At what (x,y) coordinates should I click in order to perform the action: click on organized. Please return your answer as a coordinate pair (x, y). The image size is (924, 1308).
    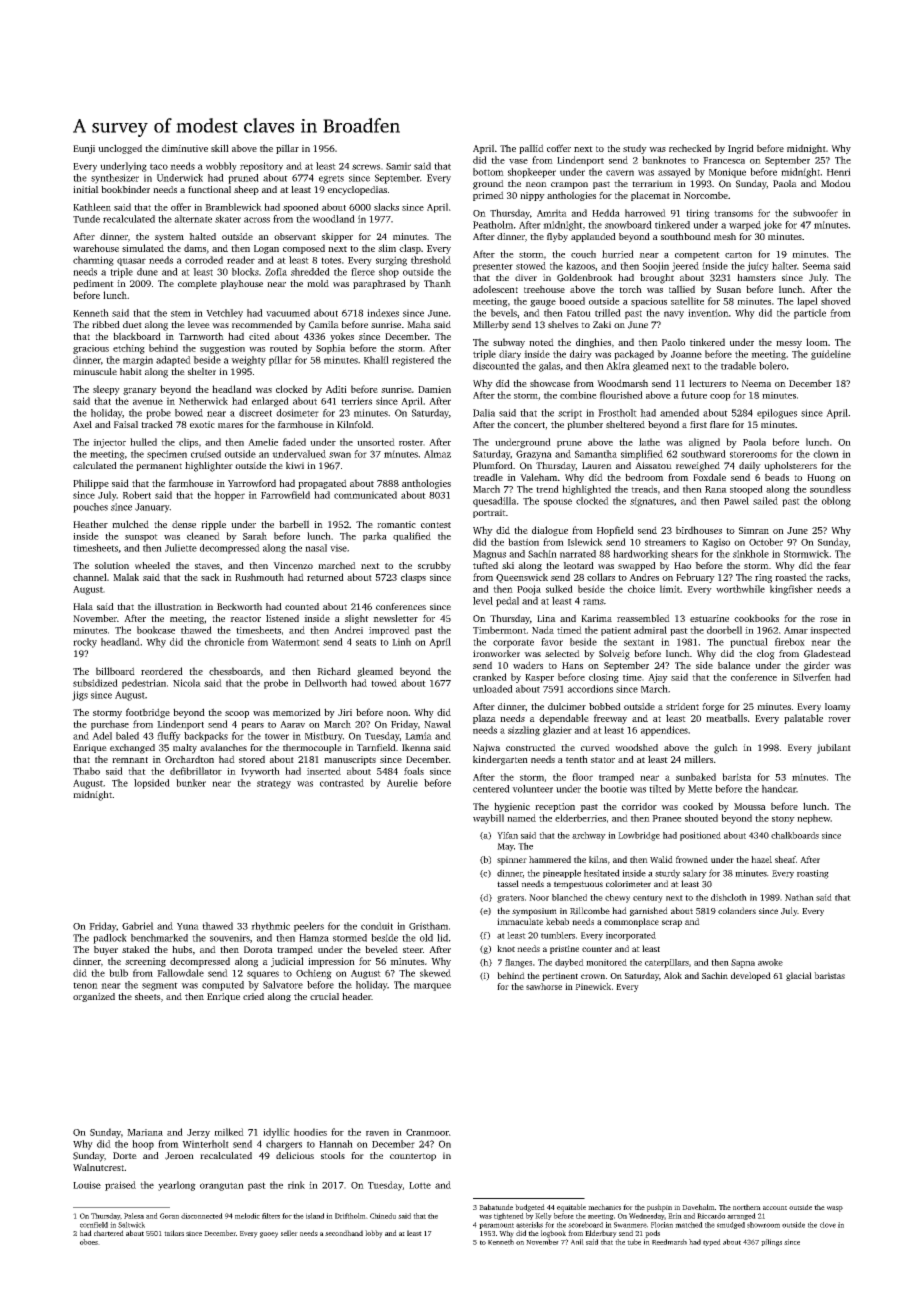
    Looking at the image, I should click on (94, 997).
